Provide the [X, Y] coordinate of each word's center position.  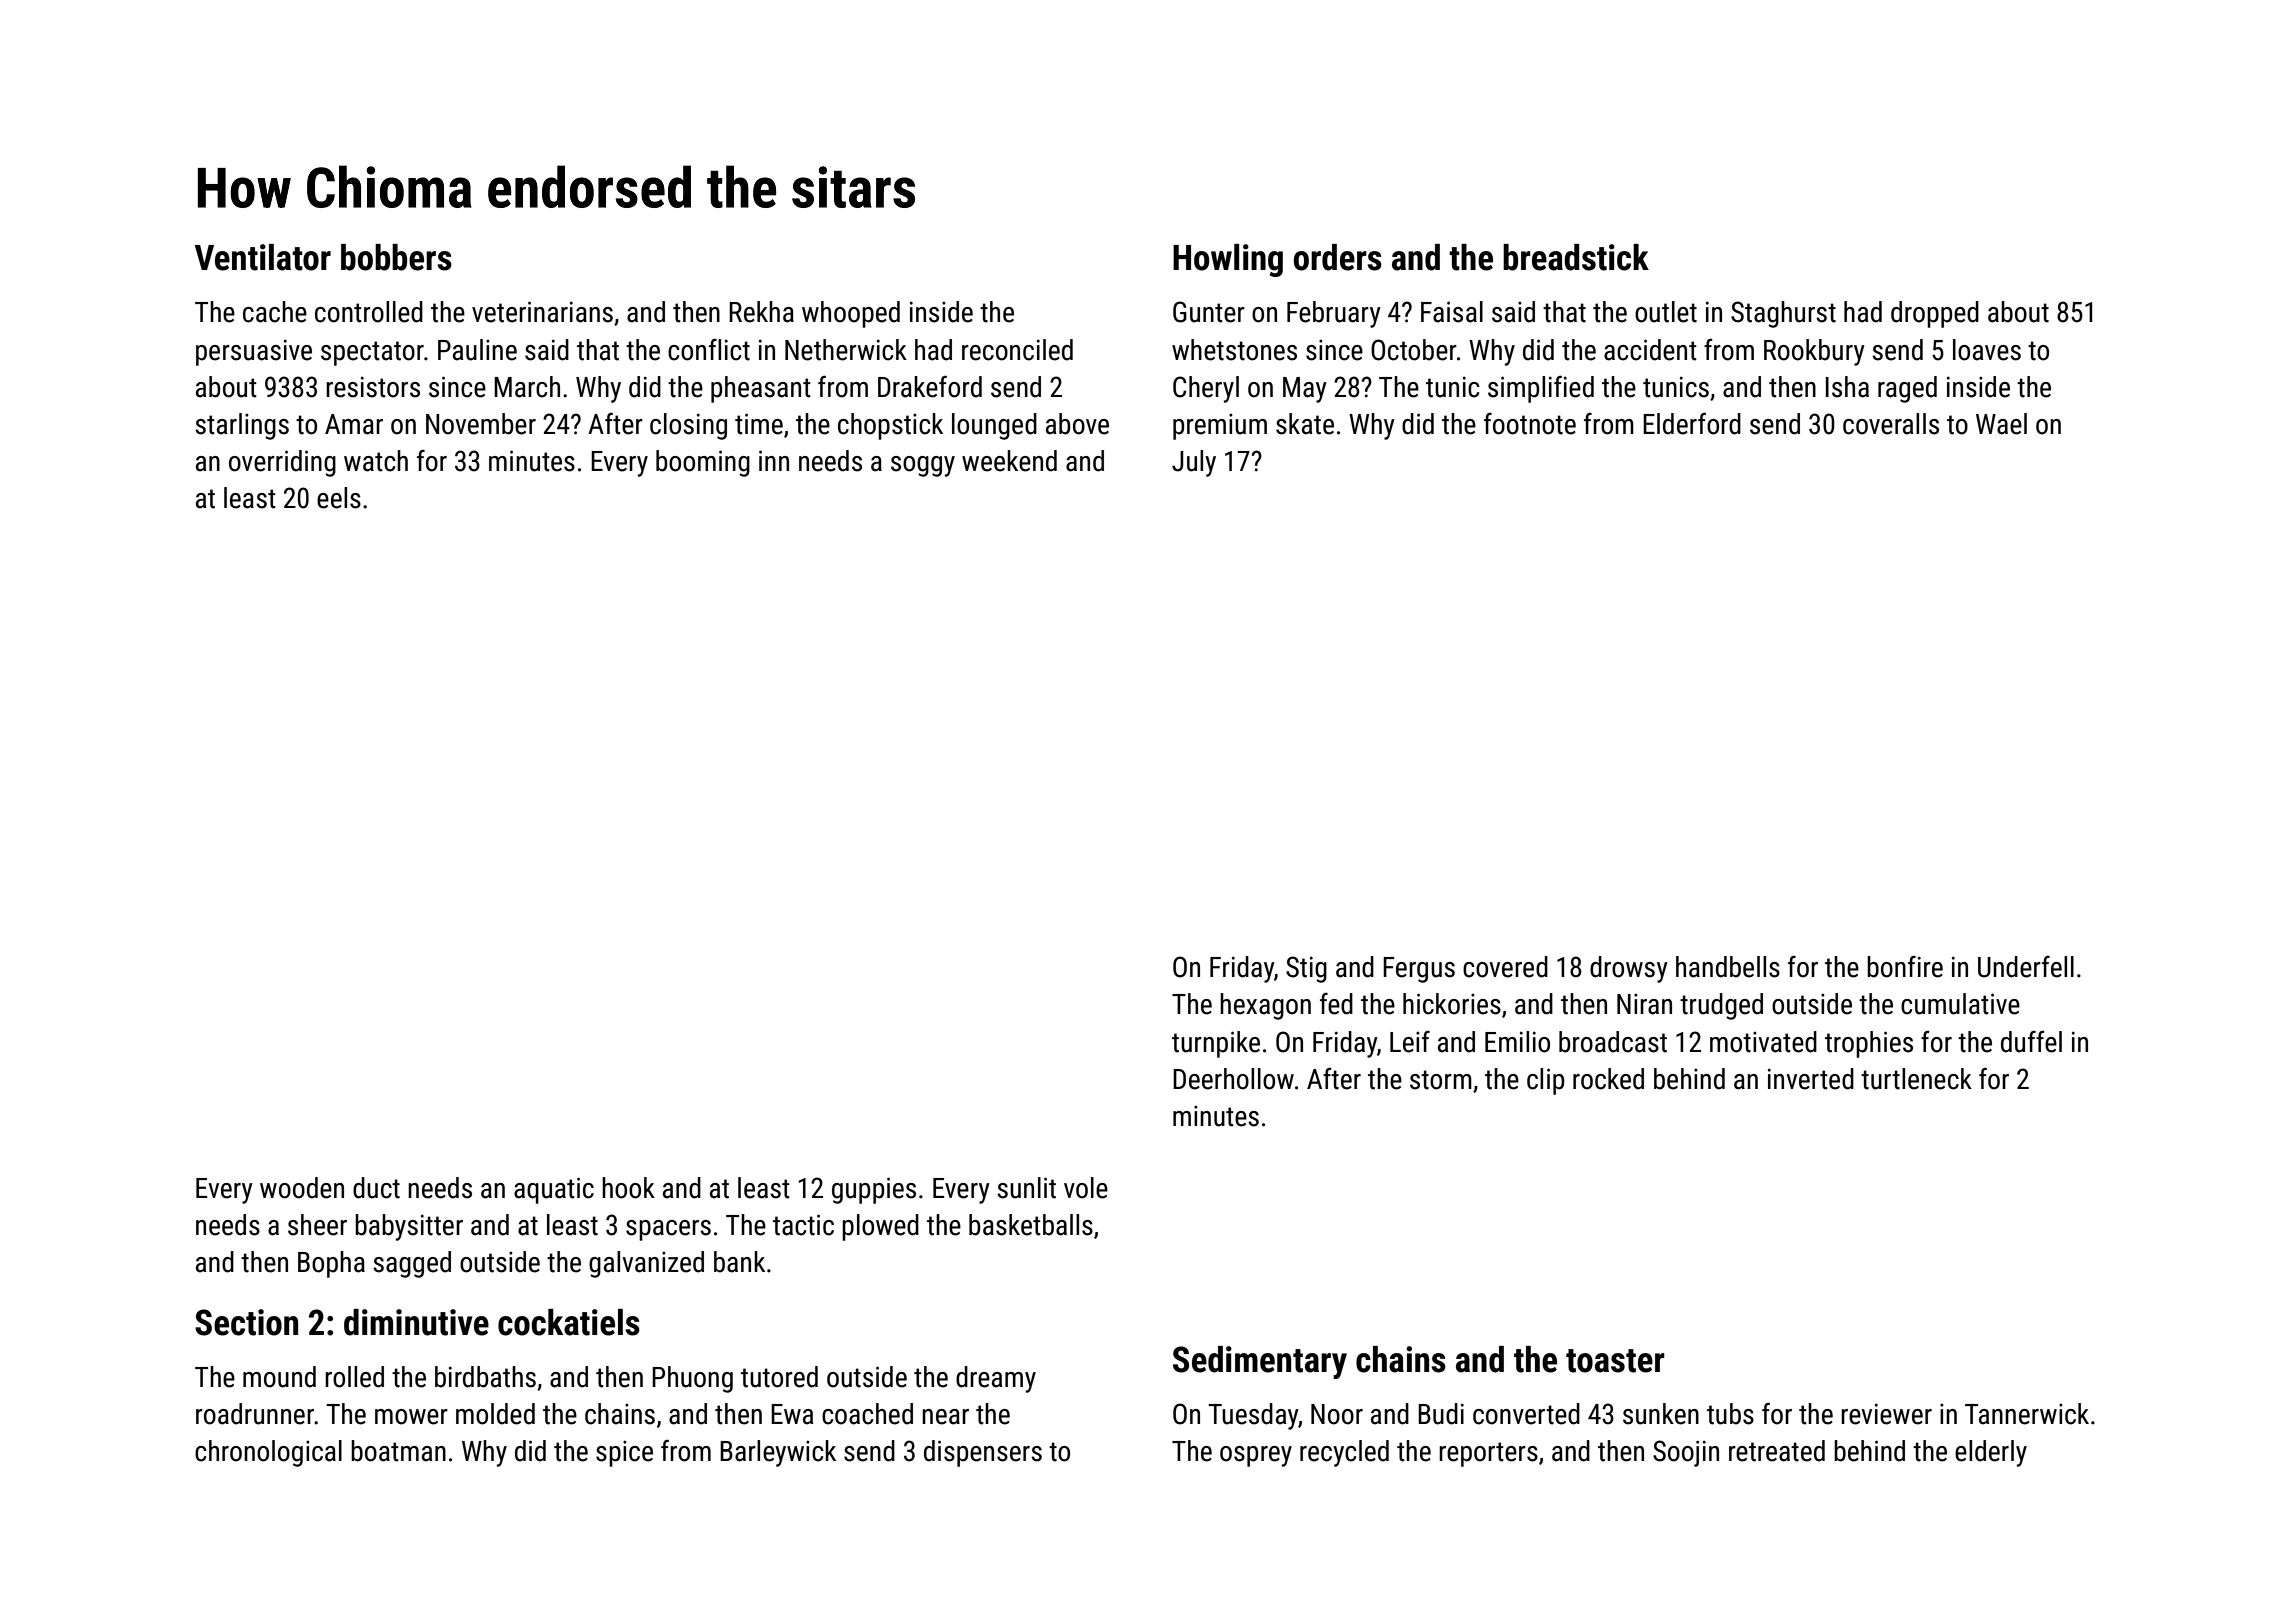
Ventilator [263, 257]
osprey [1256, 1456]
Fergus [1419, 970]
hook [628, 1188]
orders [1338, 257]
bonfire [1905, 967]
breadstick [1576, 257]
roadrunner [255, 1414]
